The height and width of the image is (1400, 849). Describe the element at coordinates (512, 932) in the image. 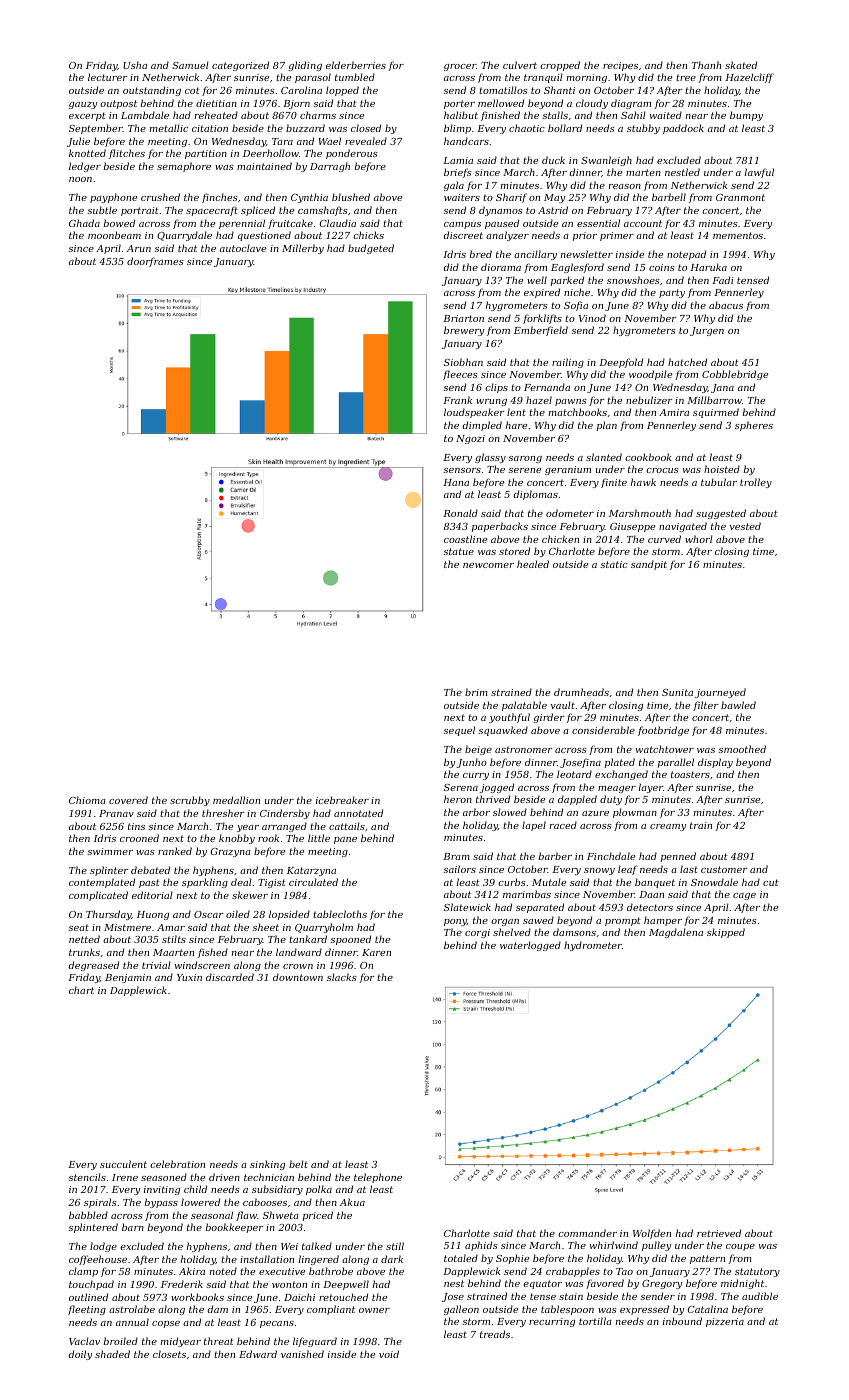

I see `shelved` at that location.
